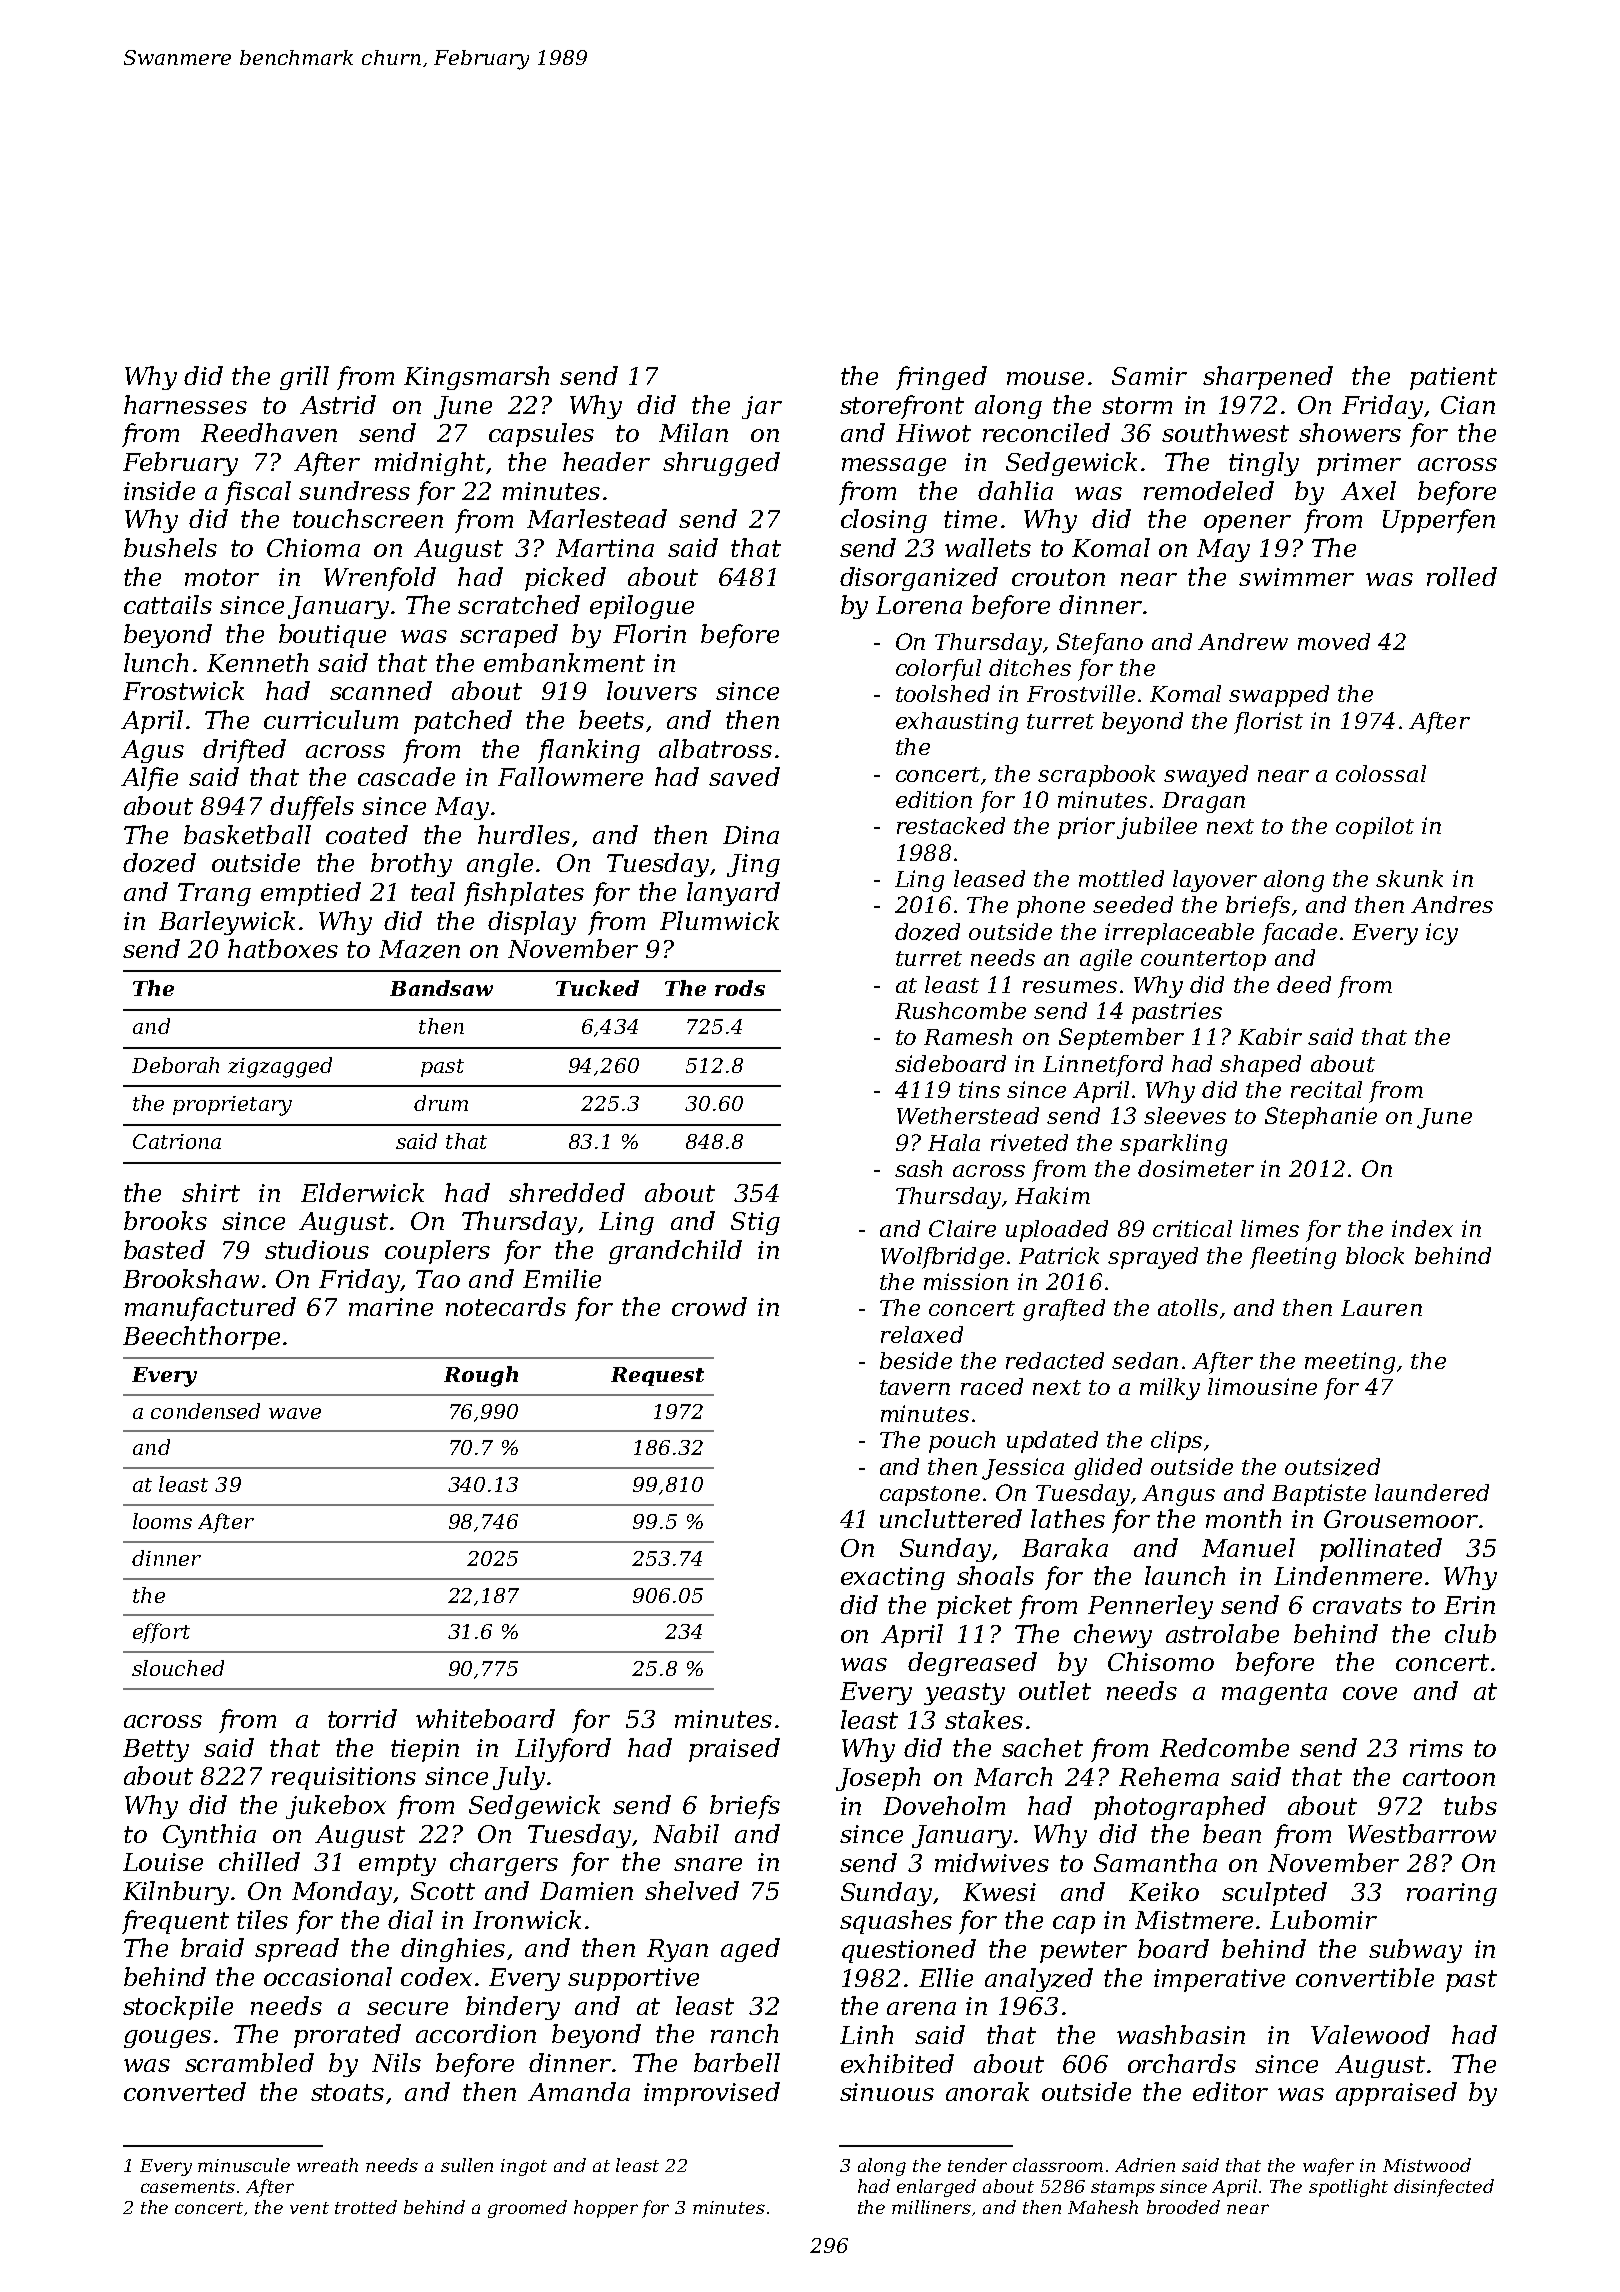  What do you see at coordinates (606, 461) in the image?
I see `header` at bounding box center [606, 461].
